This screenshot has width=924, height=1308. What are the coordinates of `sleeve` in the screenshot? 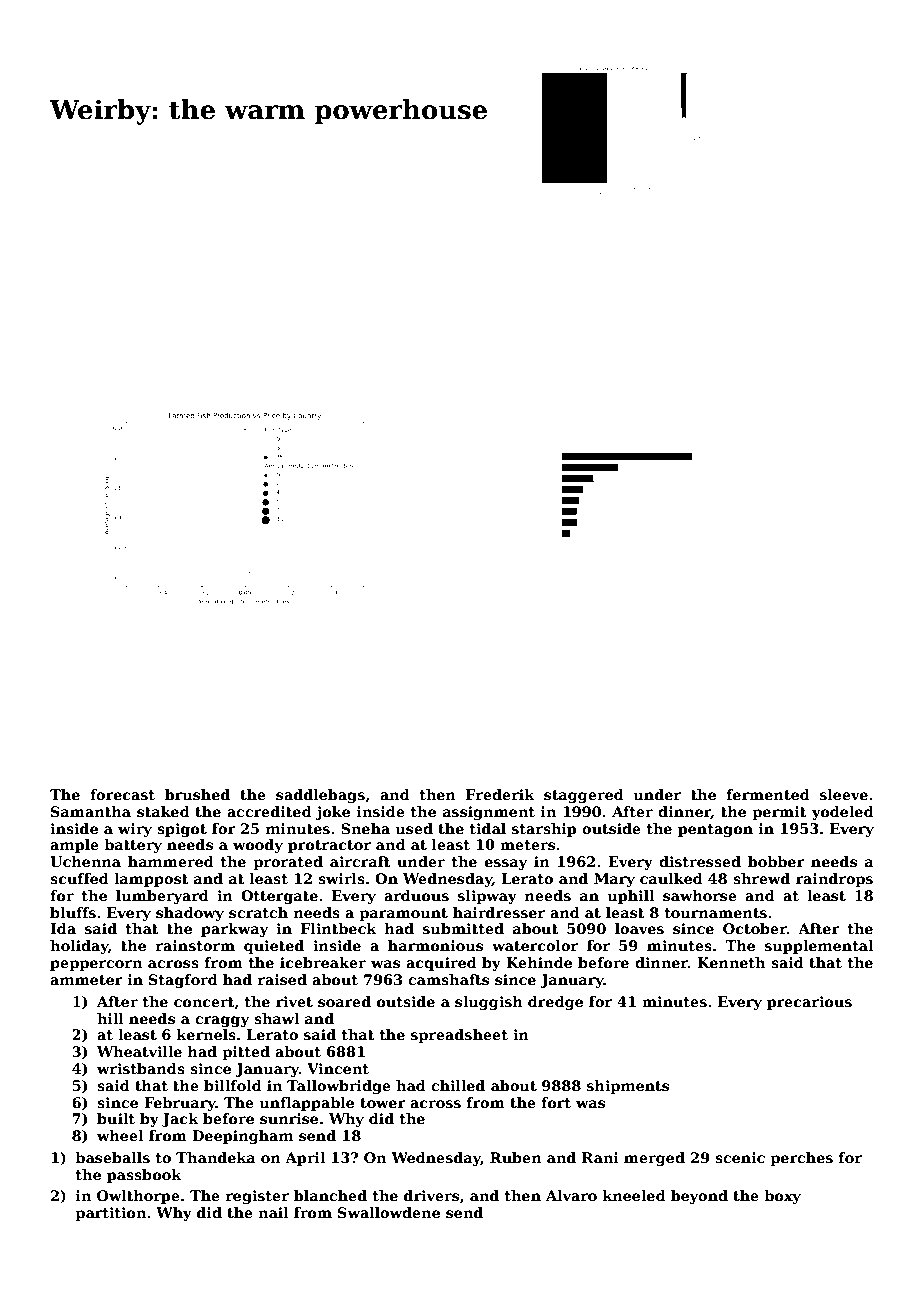 It's located at (844, 794).
